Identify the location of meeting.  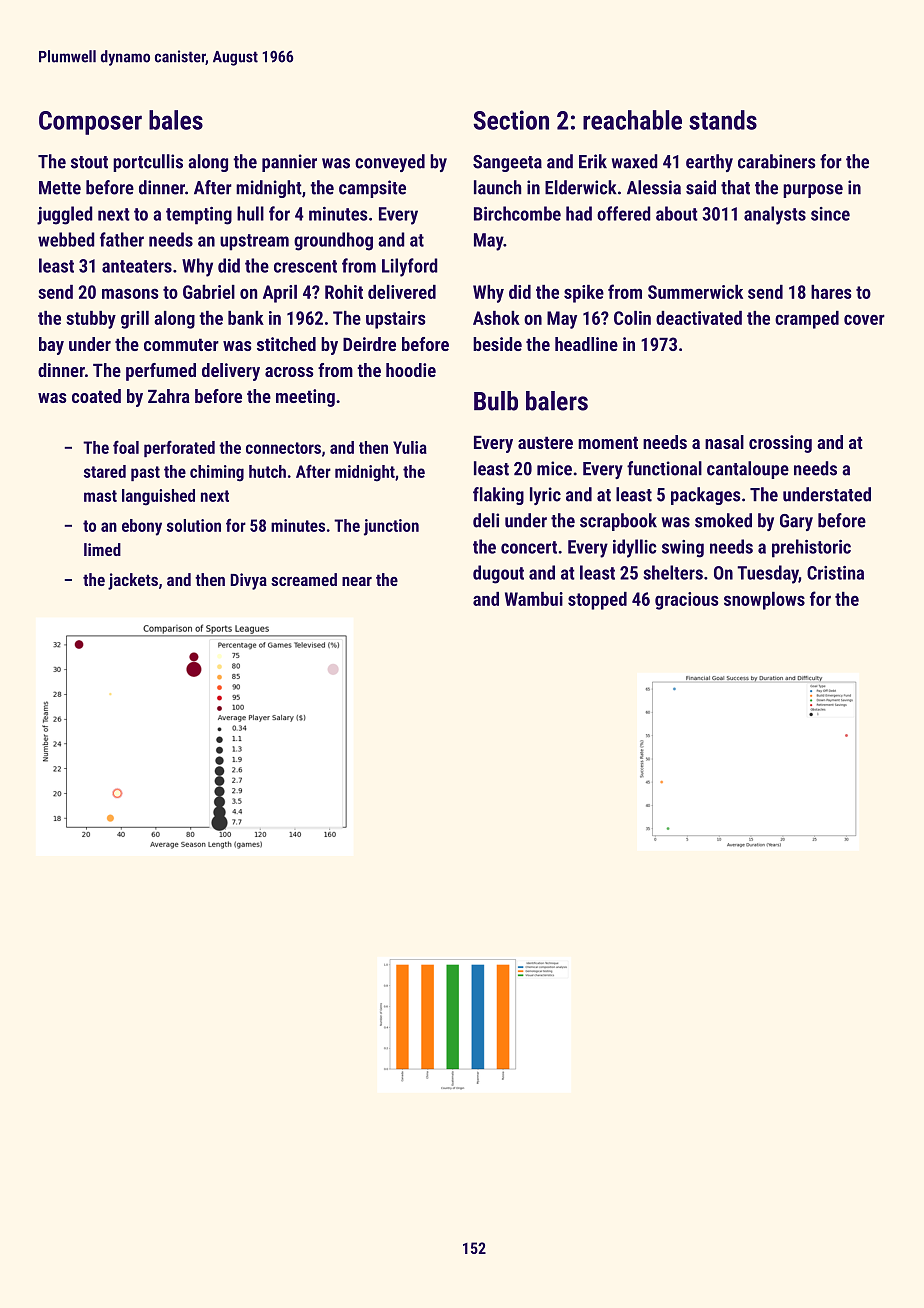
(305, 398).
